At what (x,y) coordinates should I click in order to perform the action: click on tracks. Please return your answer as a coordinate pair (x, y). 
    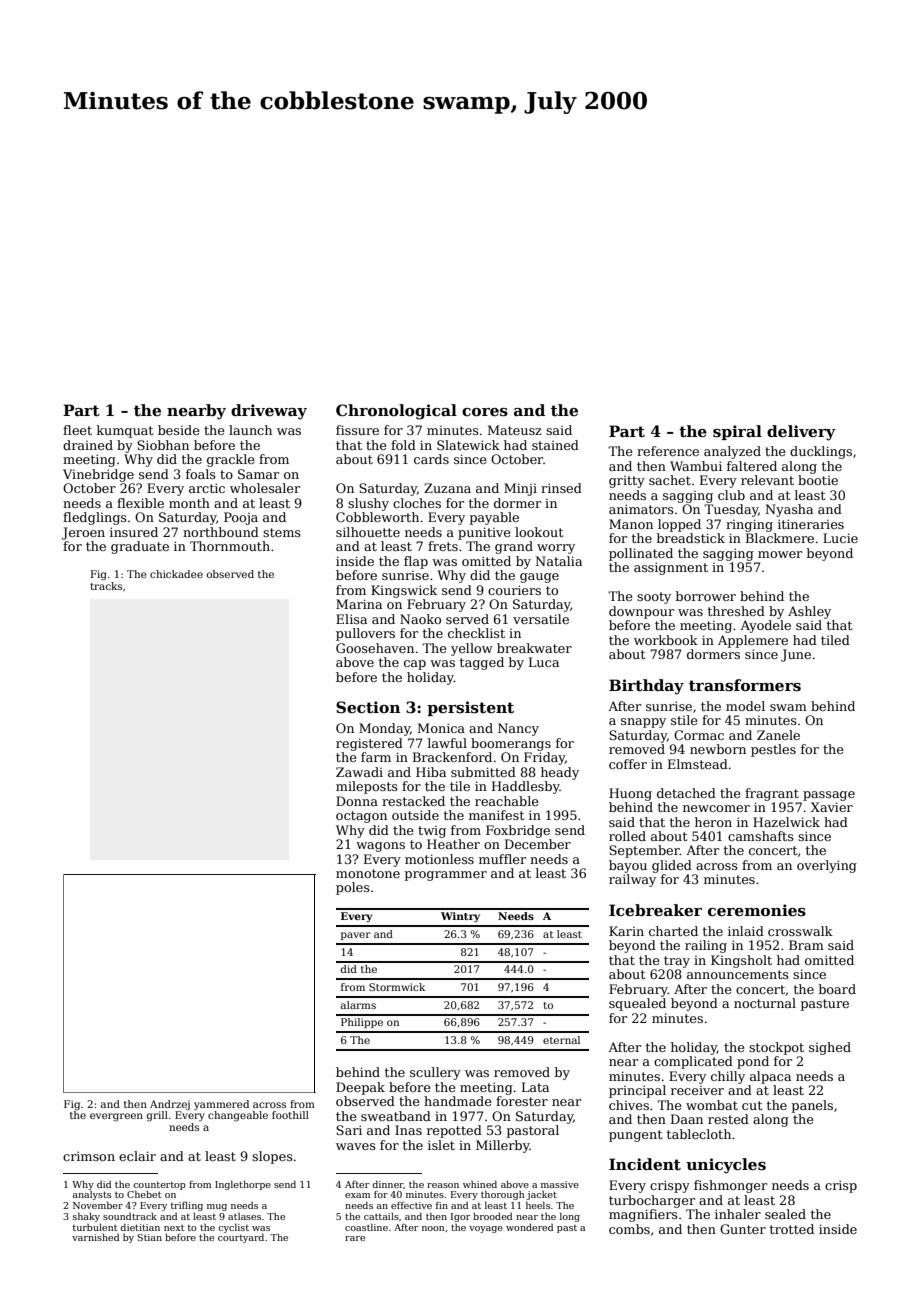
    Looking at the image, I should click on (106, 586).
